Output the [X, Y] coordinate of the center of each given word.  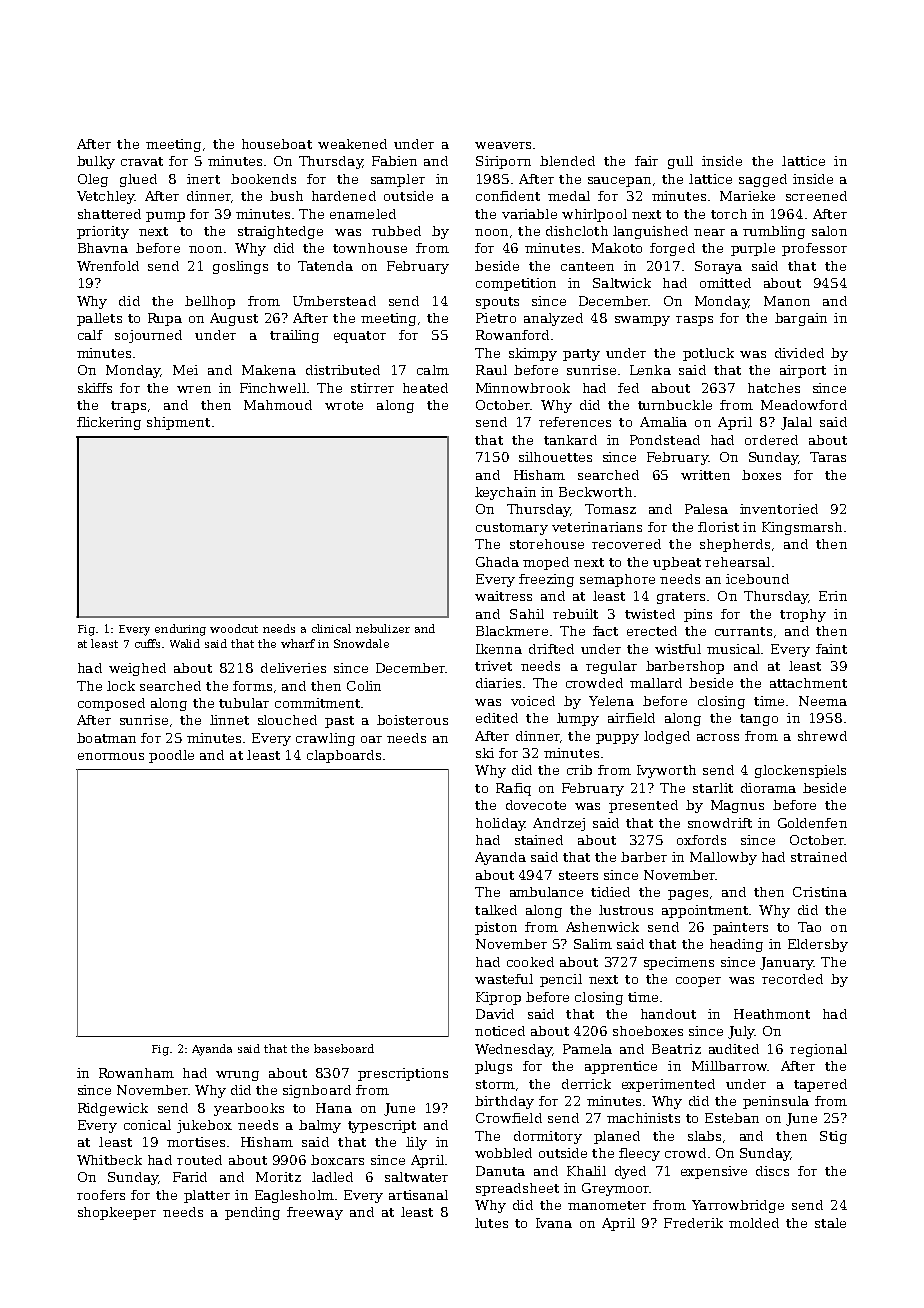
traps [128, 407]
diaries [498, 683]
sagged [763, 180]
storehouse [547, 544]
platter [207, 1196]
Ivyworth [666, 771]
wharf [298, 643]
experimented [668, 1085]
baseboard [344, 1048]
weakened [352, 144]
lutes [491, 1223]
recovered [626, 544]
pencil [561, 980]
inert [203, 179]
